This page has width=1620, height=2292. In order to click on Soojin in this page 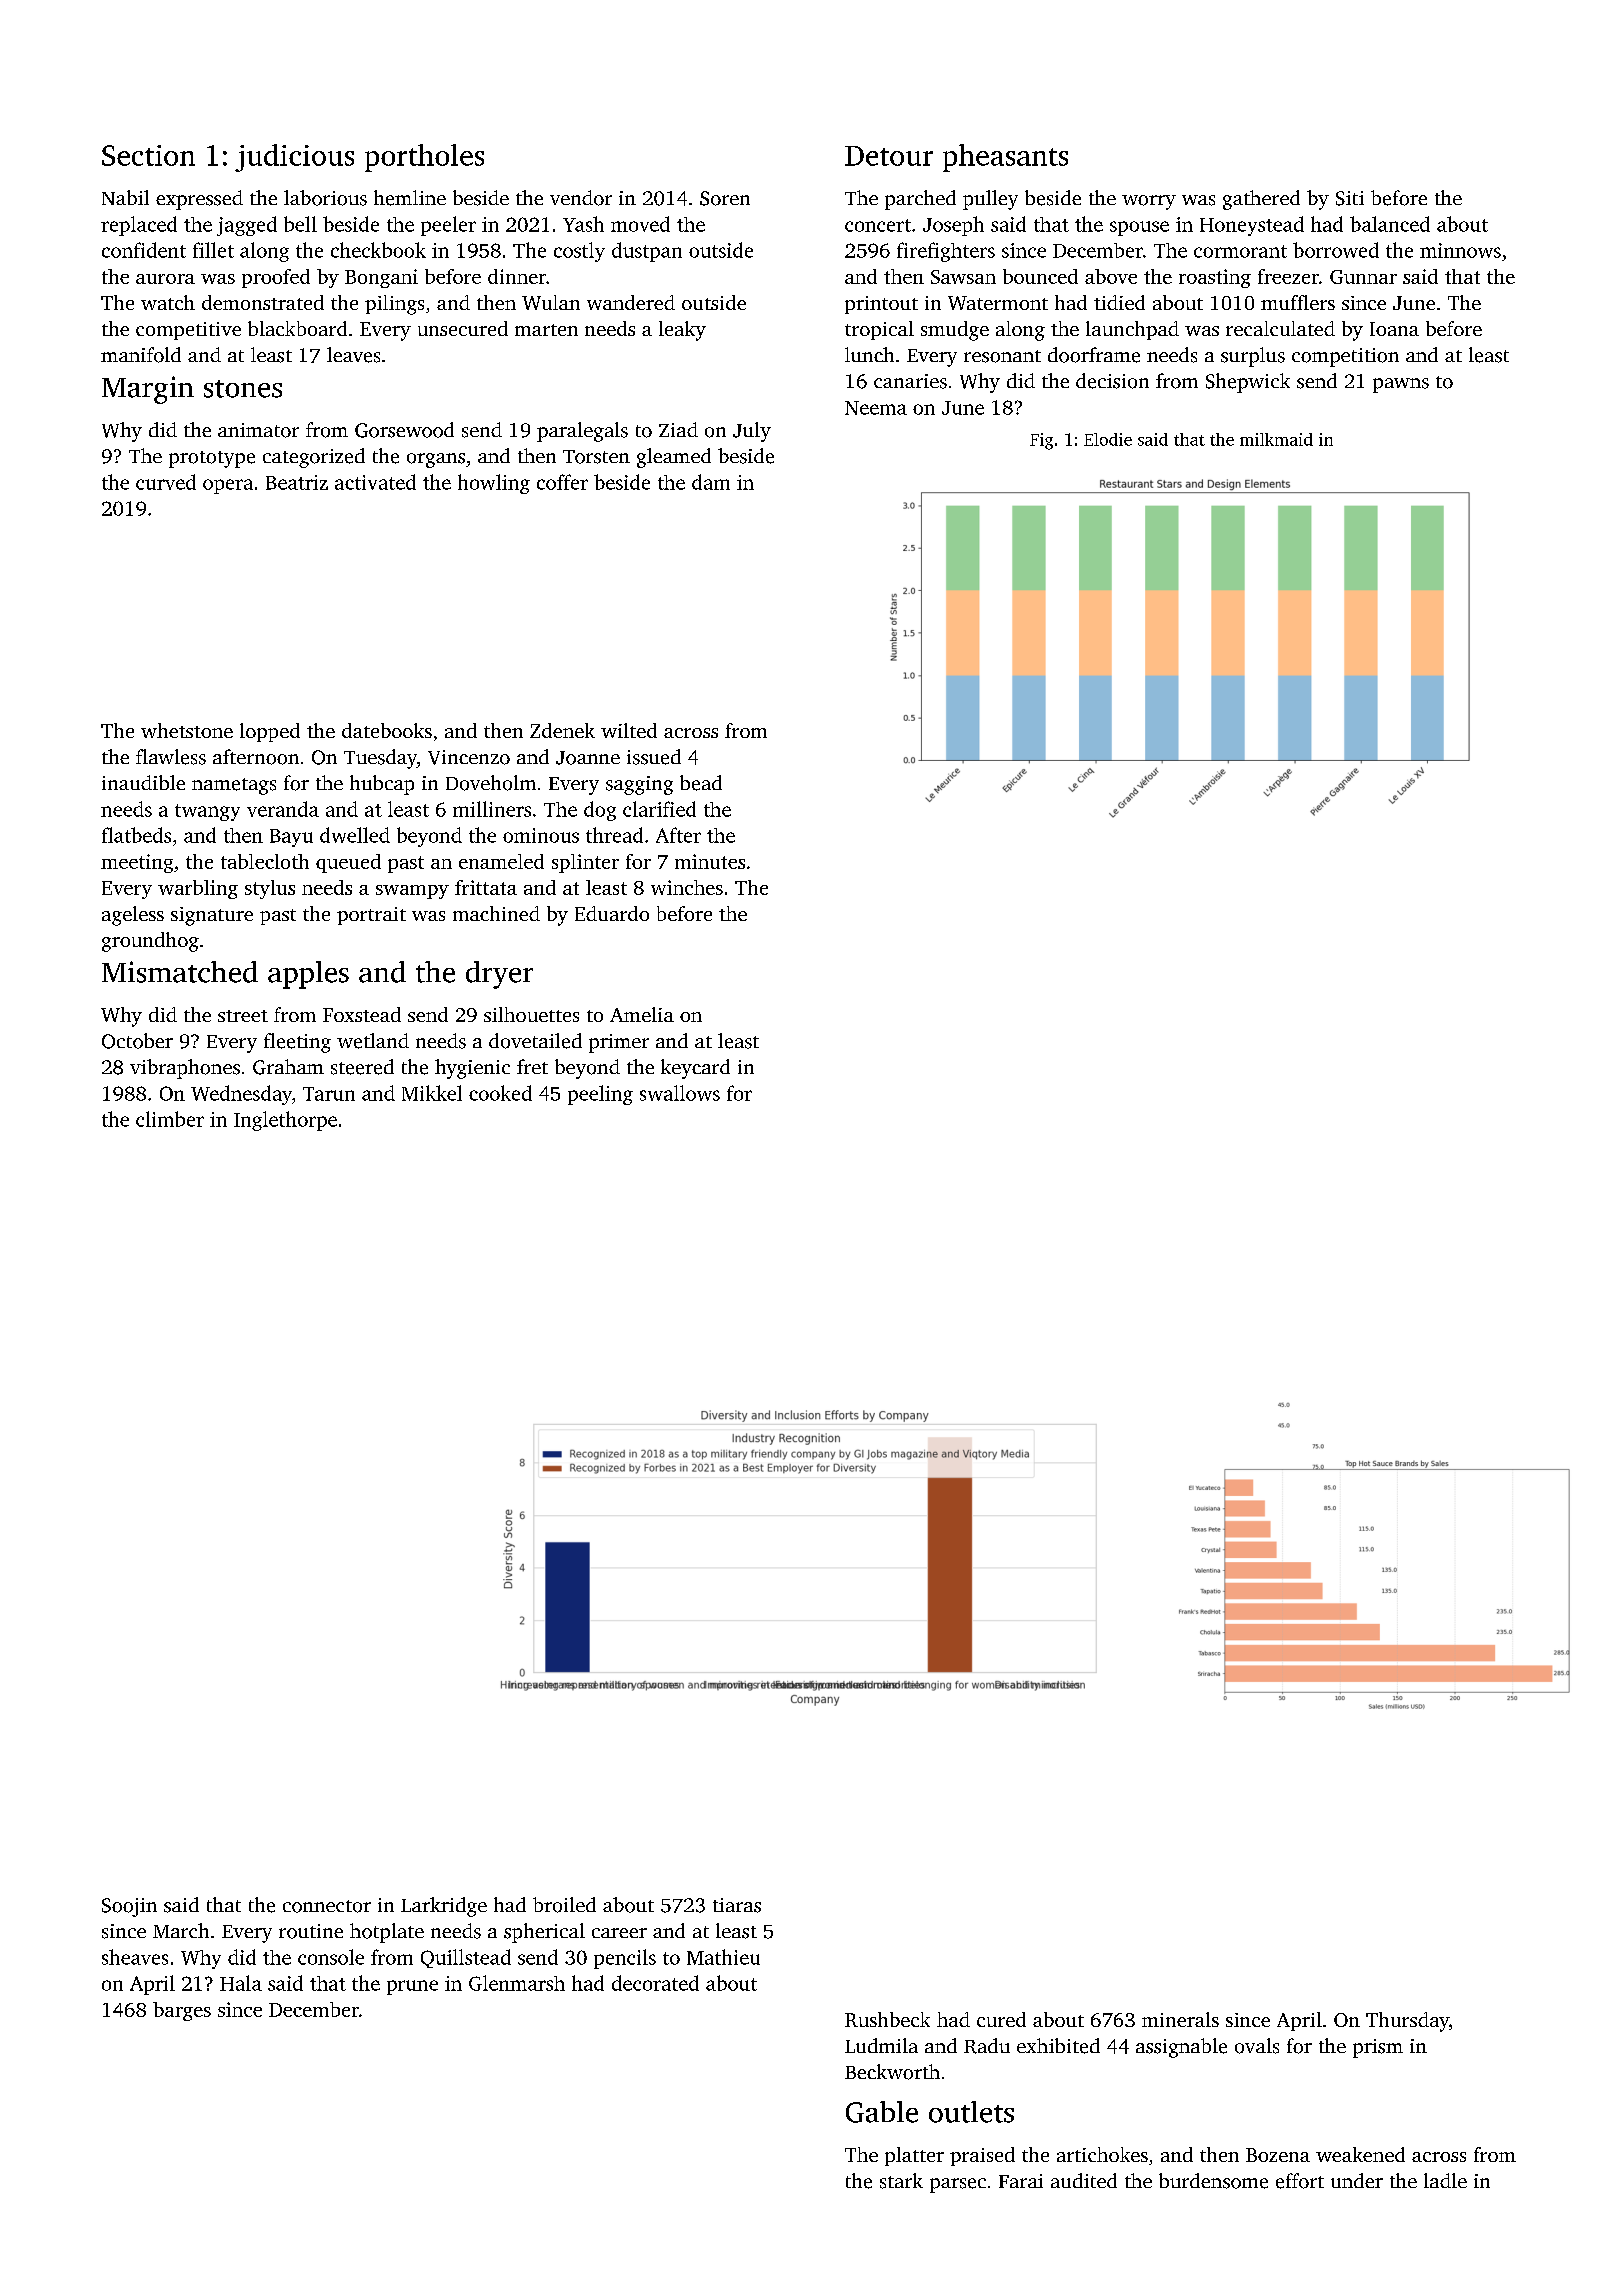, I will do `click(129, 1907)`.
